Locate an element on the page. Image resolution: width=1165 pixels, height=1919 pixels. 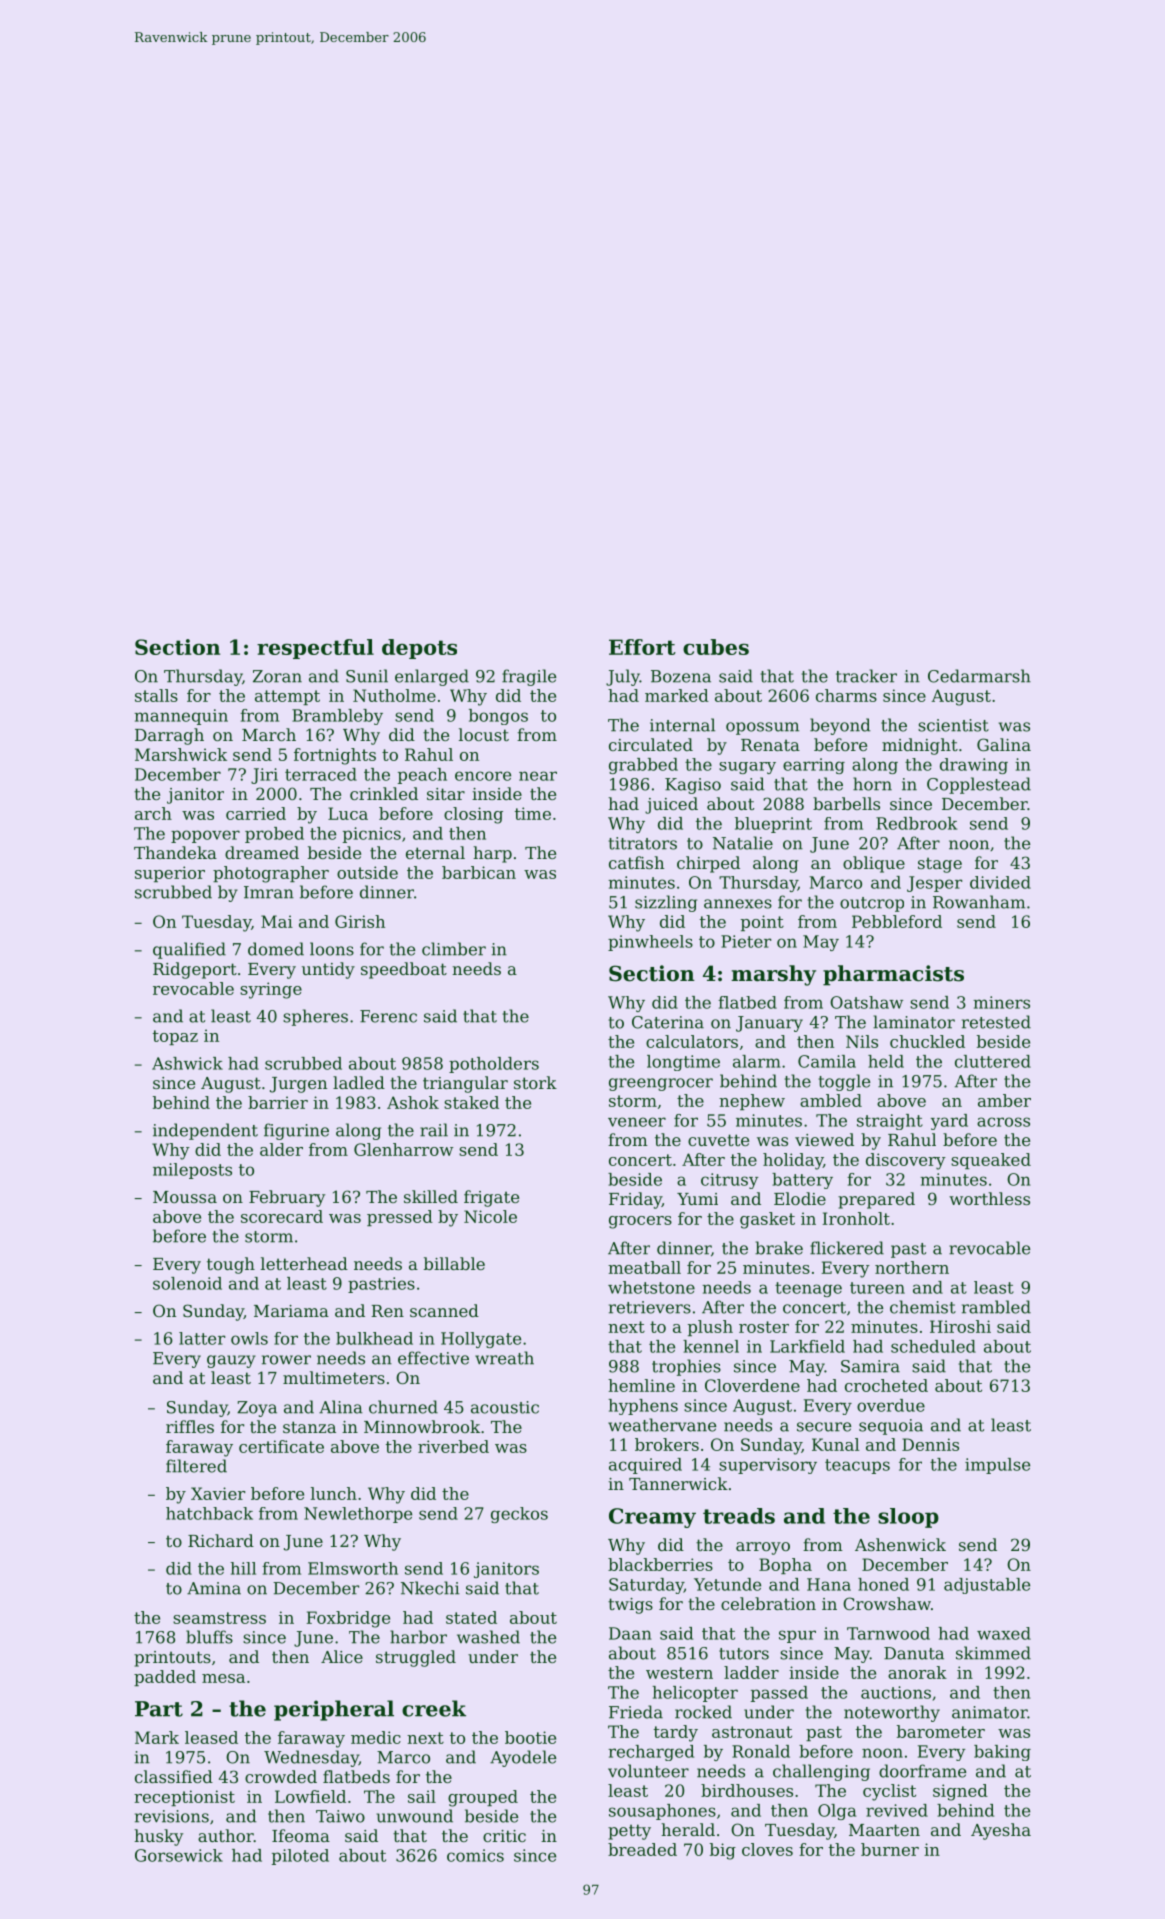
Moussa is located at coordinates (185, 1197).
